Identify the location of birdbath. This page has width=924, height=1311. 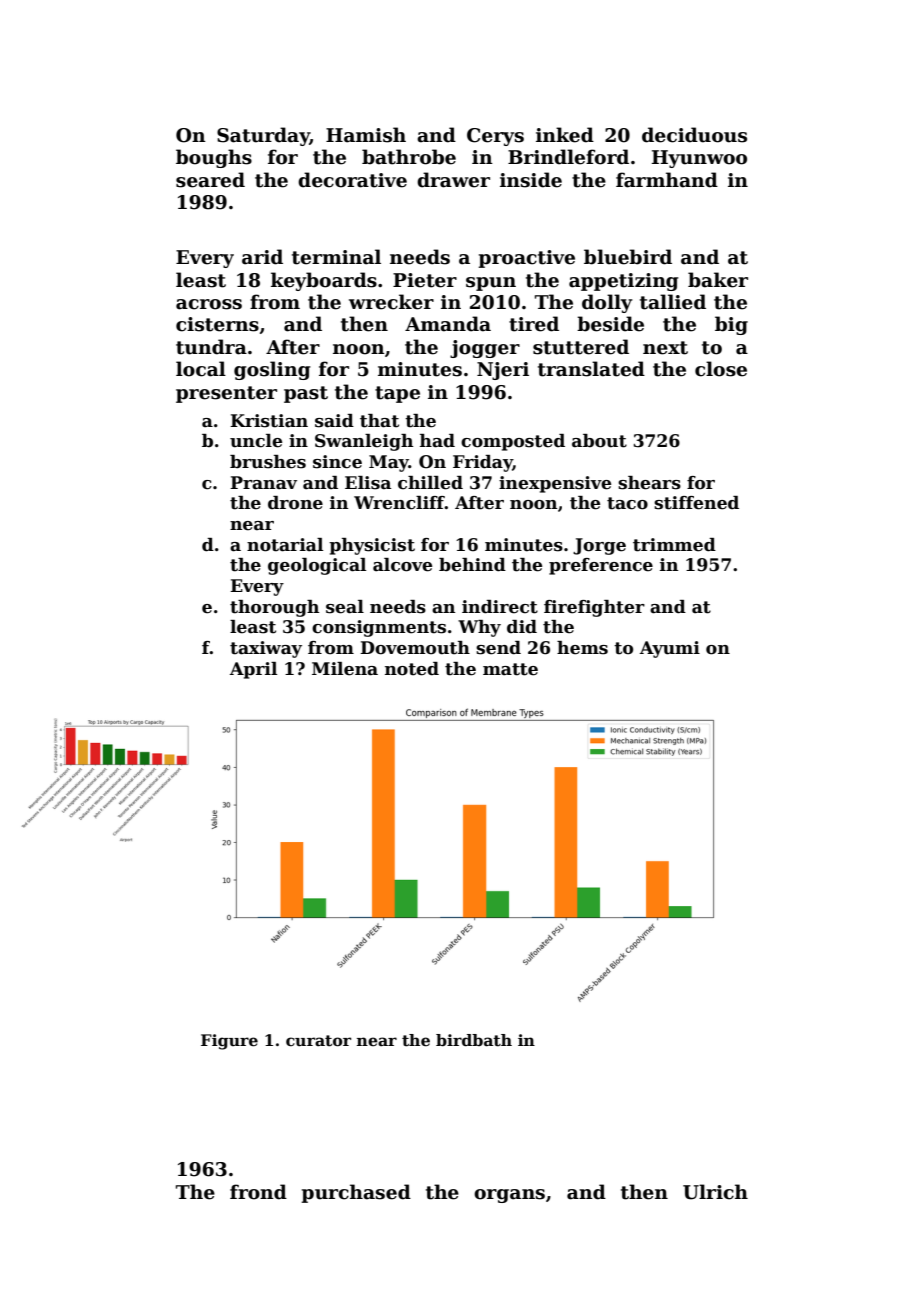
(474, 1040).
